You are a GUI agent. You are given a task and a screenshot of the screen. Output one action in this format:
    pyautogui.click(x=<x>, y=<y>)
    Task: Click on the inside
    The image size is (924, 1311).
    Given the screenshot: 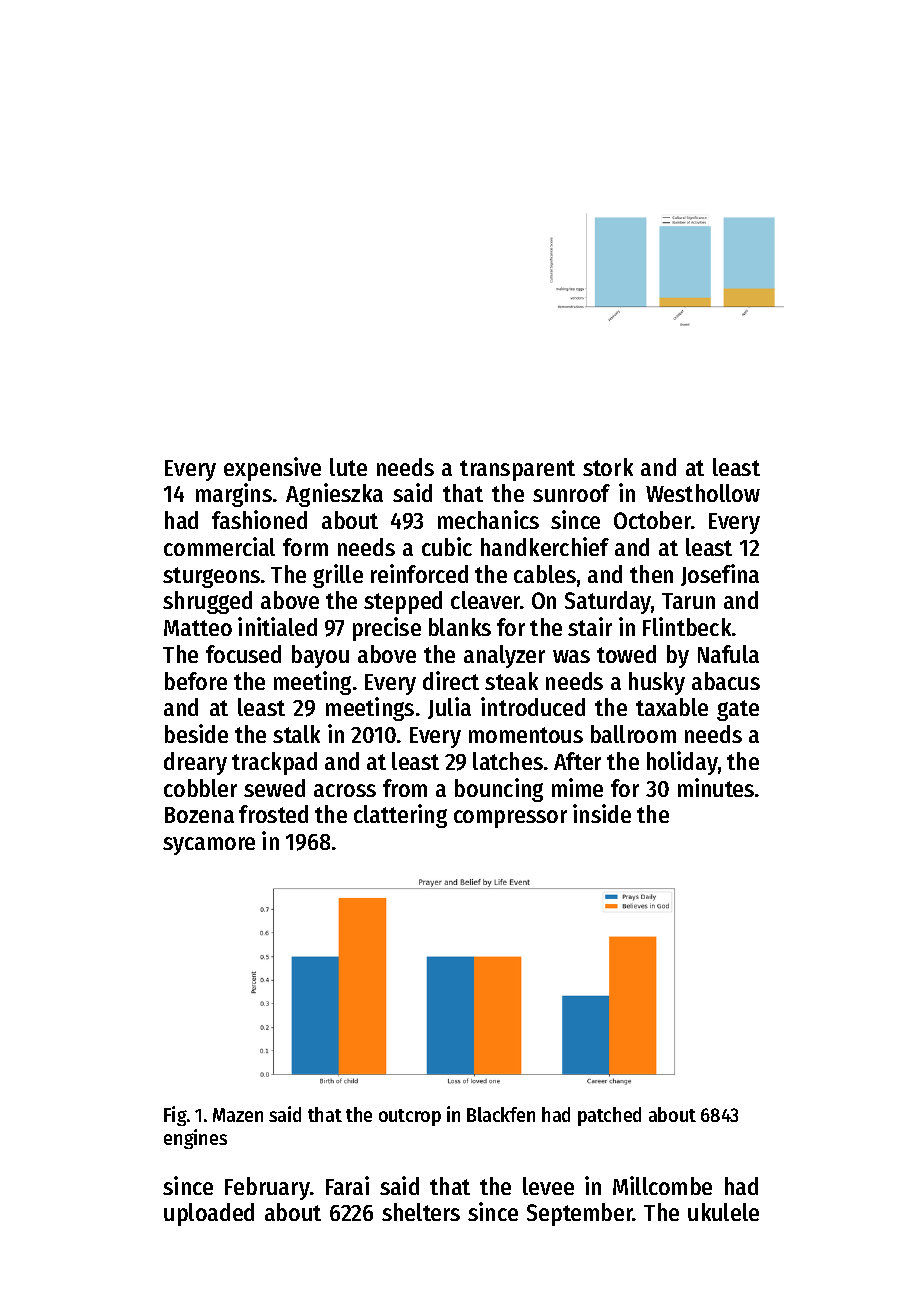 What is the action you would take?
    pyautogui.click(x=602, y=813)
